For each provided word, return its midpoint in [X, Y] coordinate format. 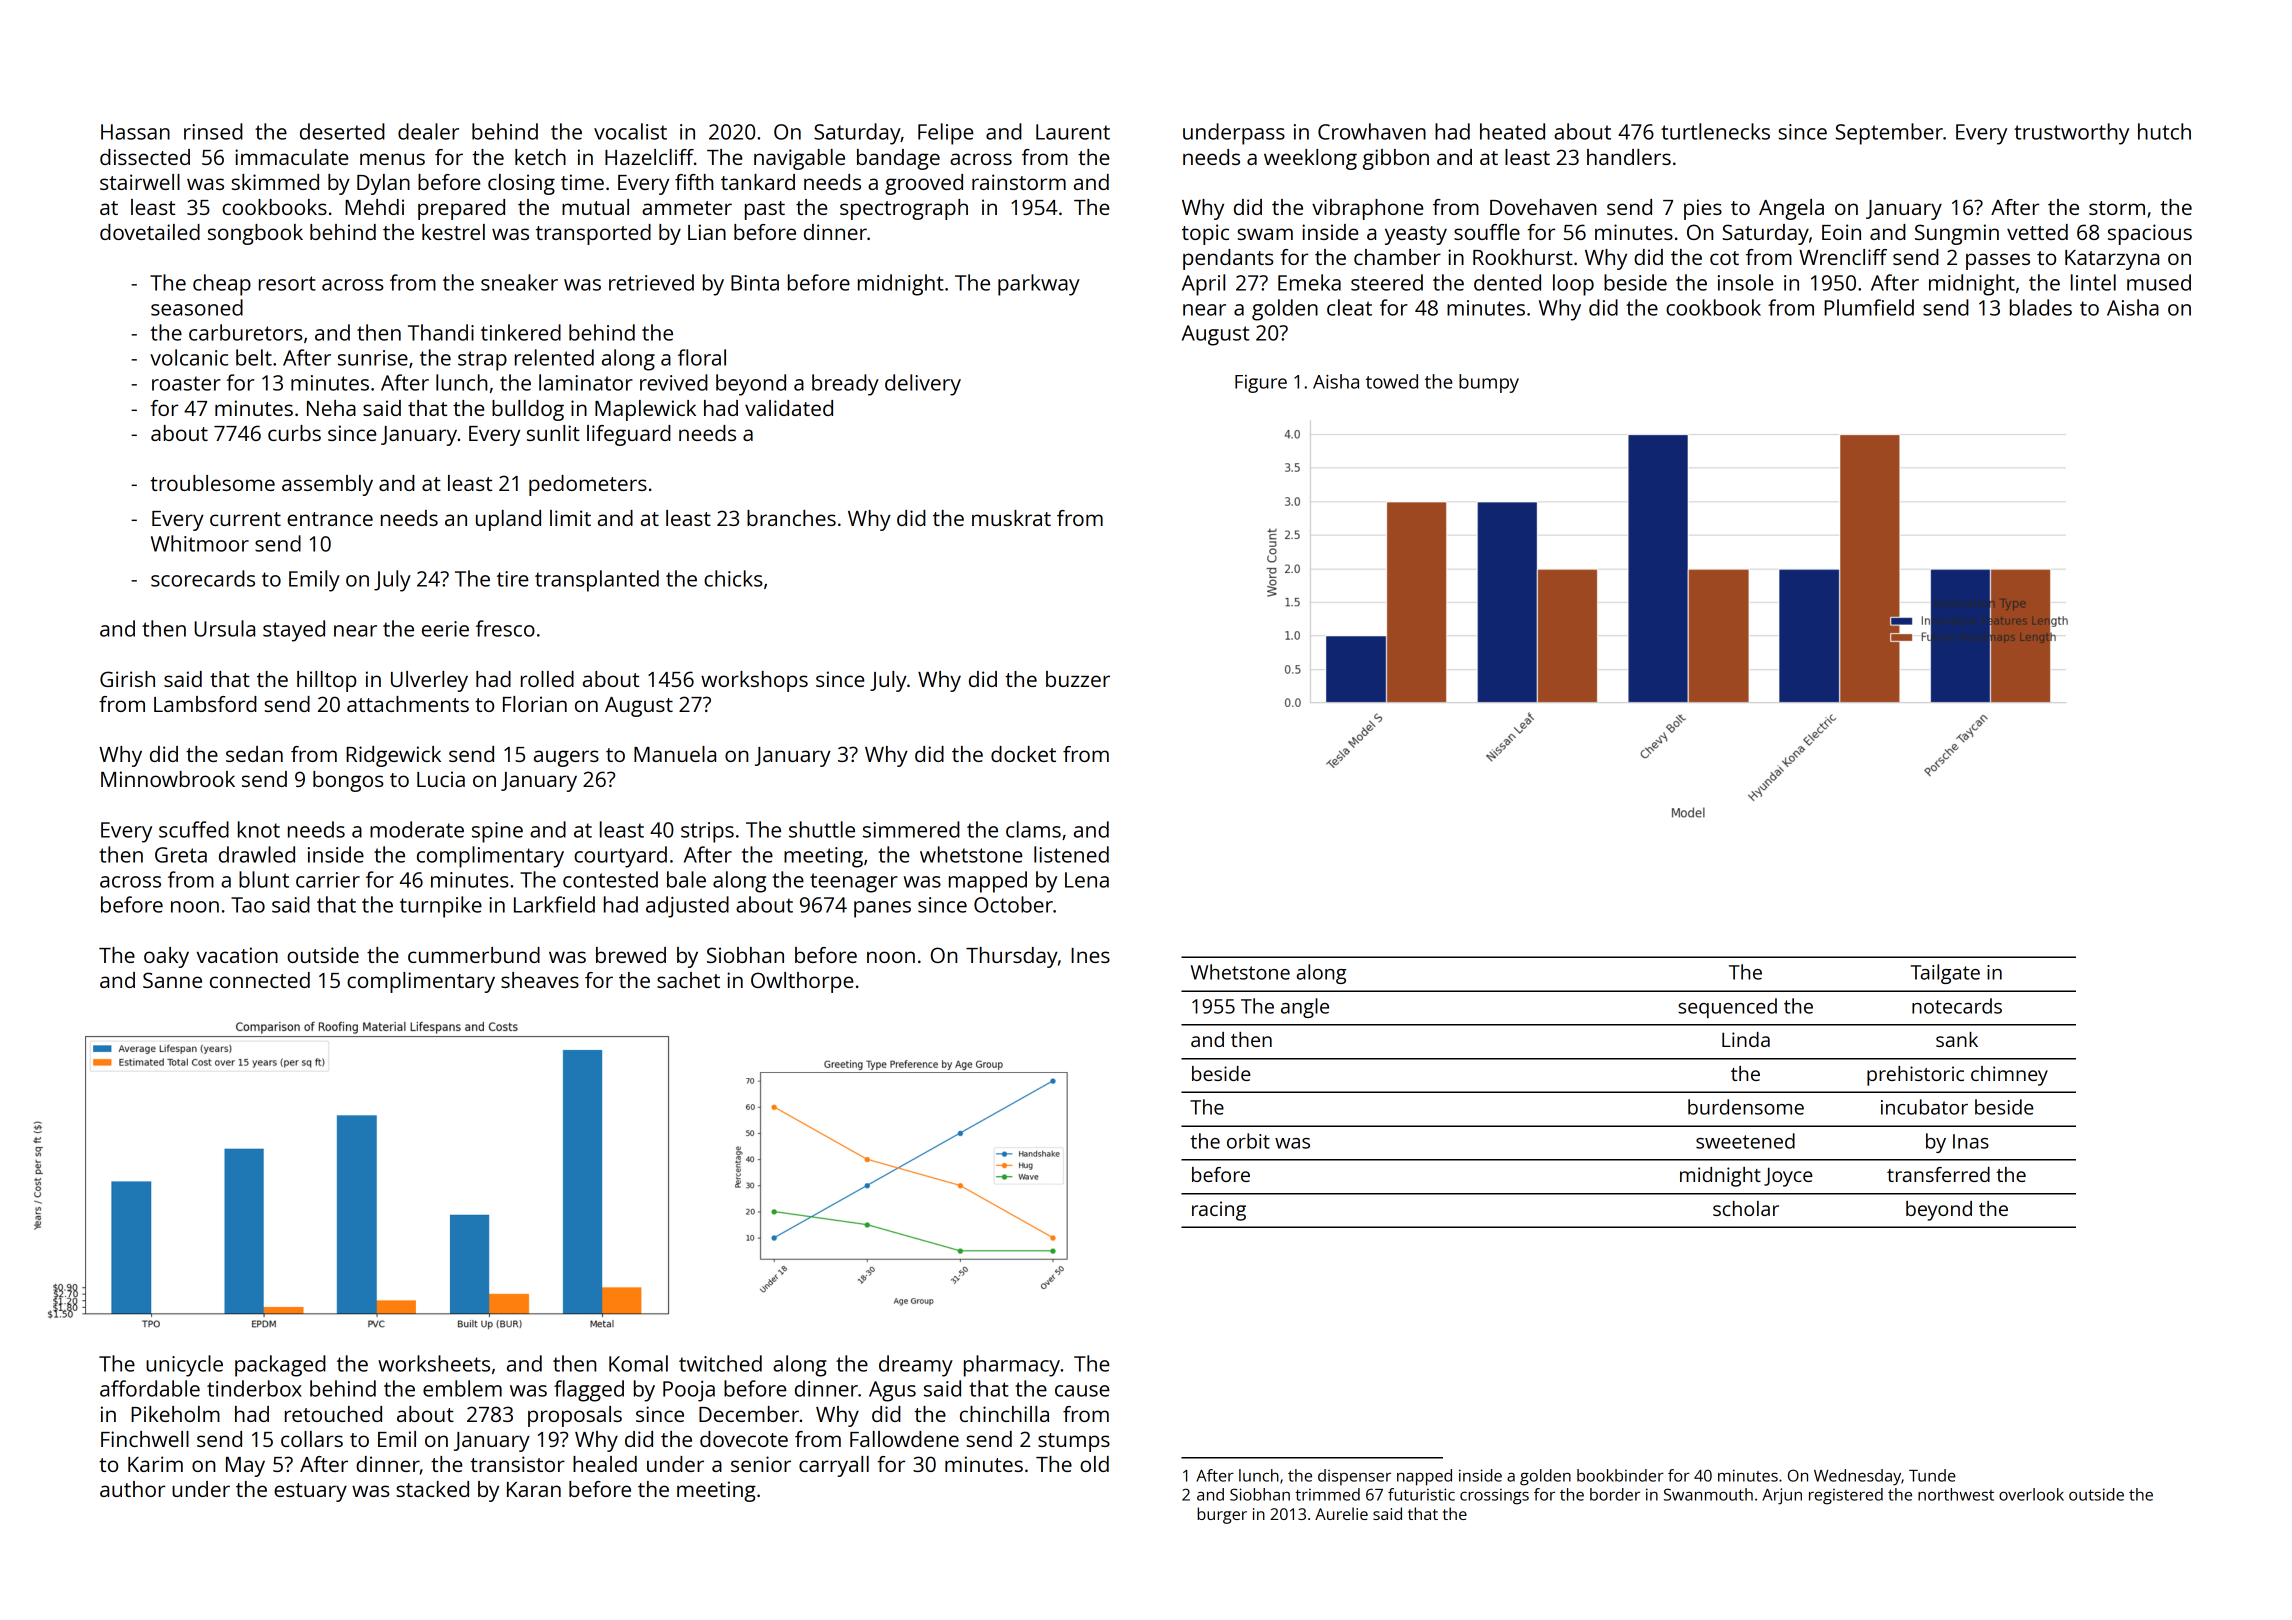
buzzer [1078, 679]
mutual [595, 207]
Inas [1971, 1141]
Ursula [224, 628]
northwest [1956, 1494]
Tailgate [1945, 974]
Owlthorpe [802, 982]
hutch [2164, 131]
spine [497, 832]
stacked [432, 1489]
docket [1023, 754]
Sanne [172, 980]
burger [1222, 1515]
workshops [754, 681]
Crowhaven [1372, 131]
